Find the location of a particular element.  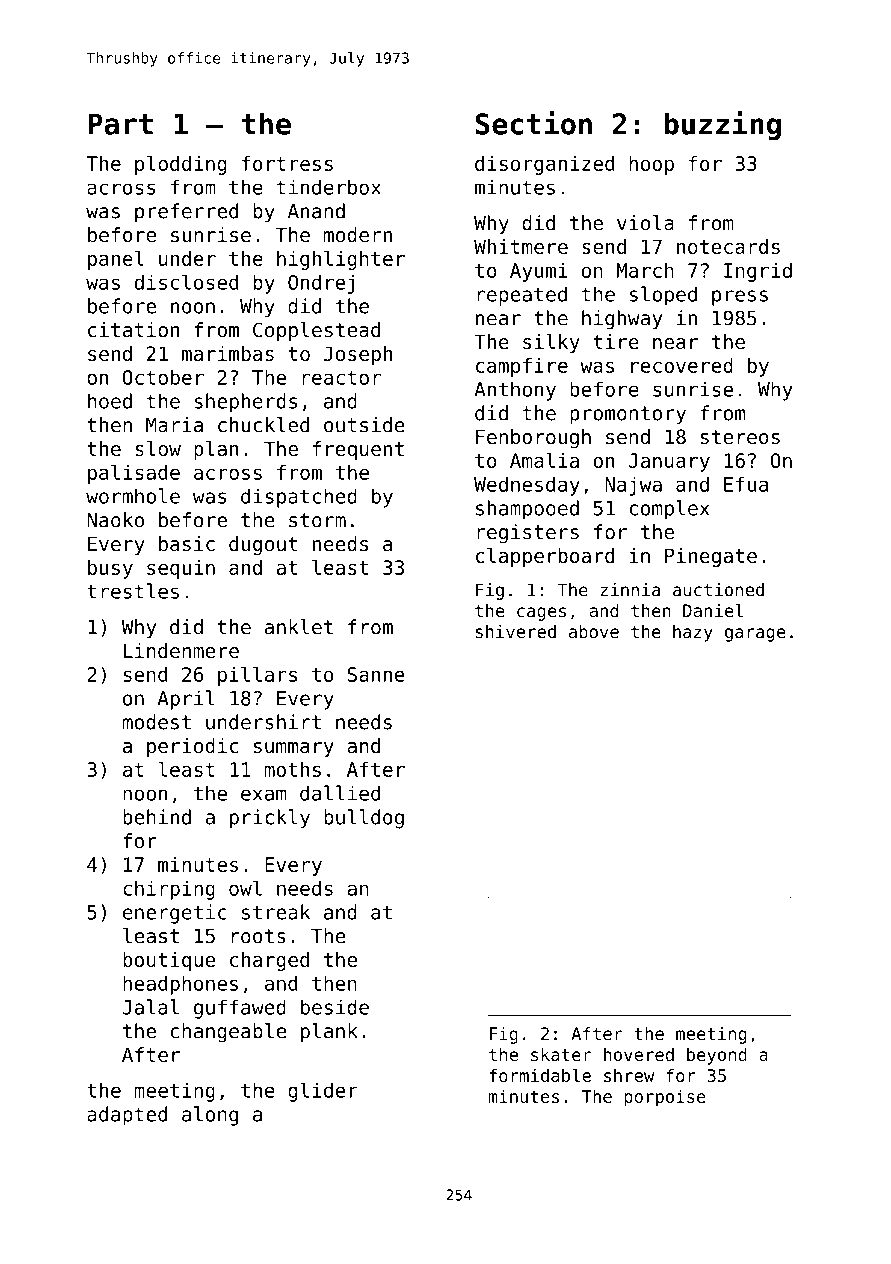

zinnia is located at coordinates (630, 590).
